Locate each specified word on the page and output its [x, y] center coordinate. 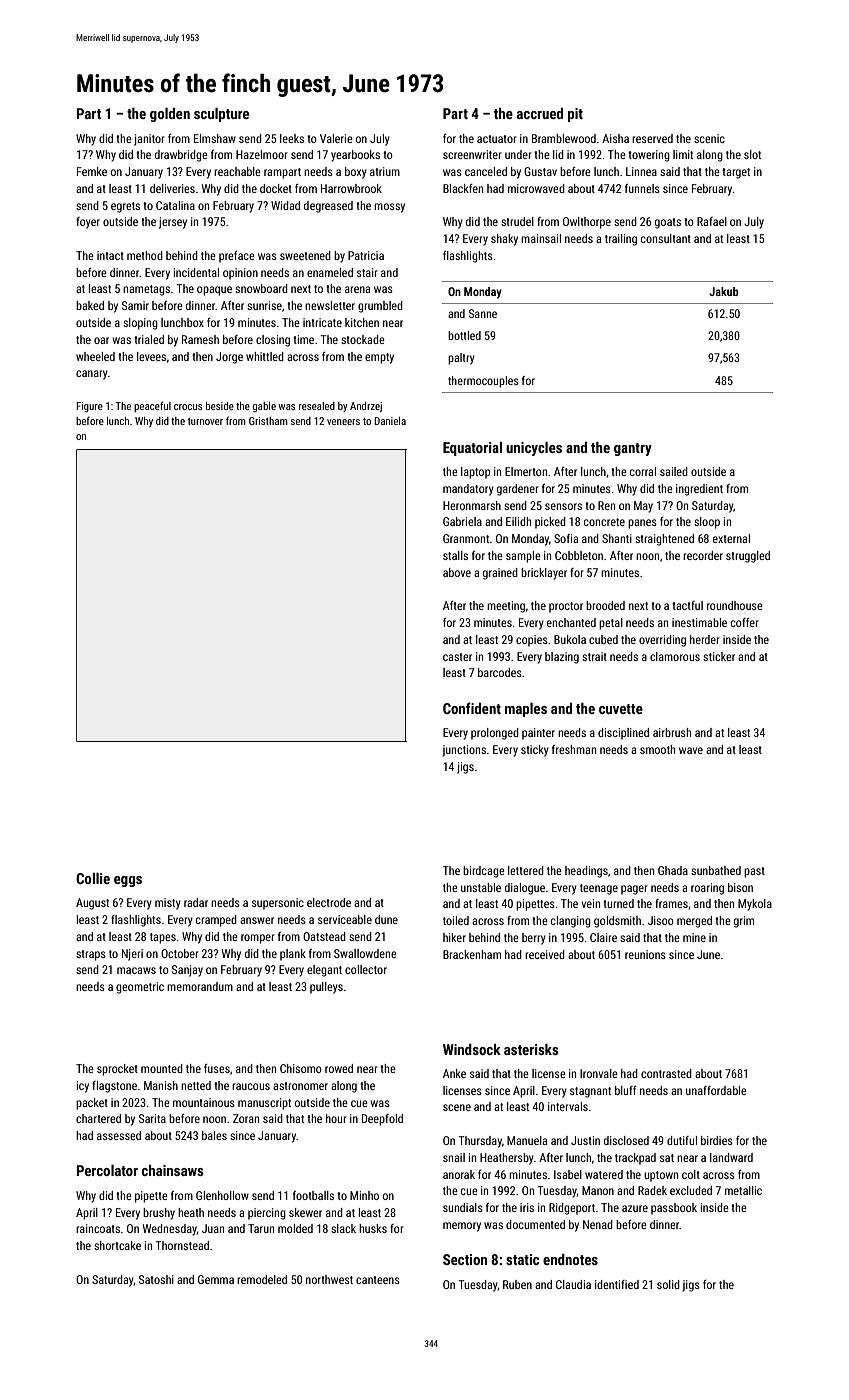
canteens [378, 1280]
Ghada [673, 870]
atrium [385, 171]
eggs [128, 881]
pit [575, 115]
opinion [240, 274]
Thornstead [182, 1245]
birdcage [484, 872]
